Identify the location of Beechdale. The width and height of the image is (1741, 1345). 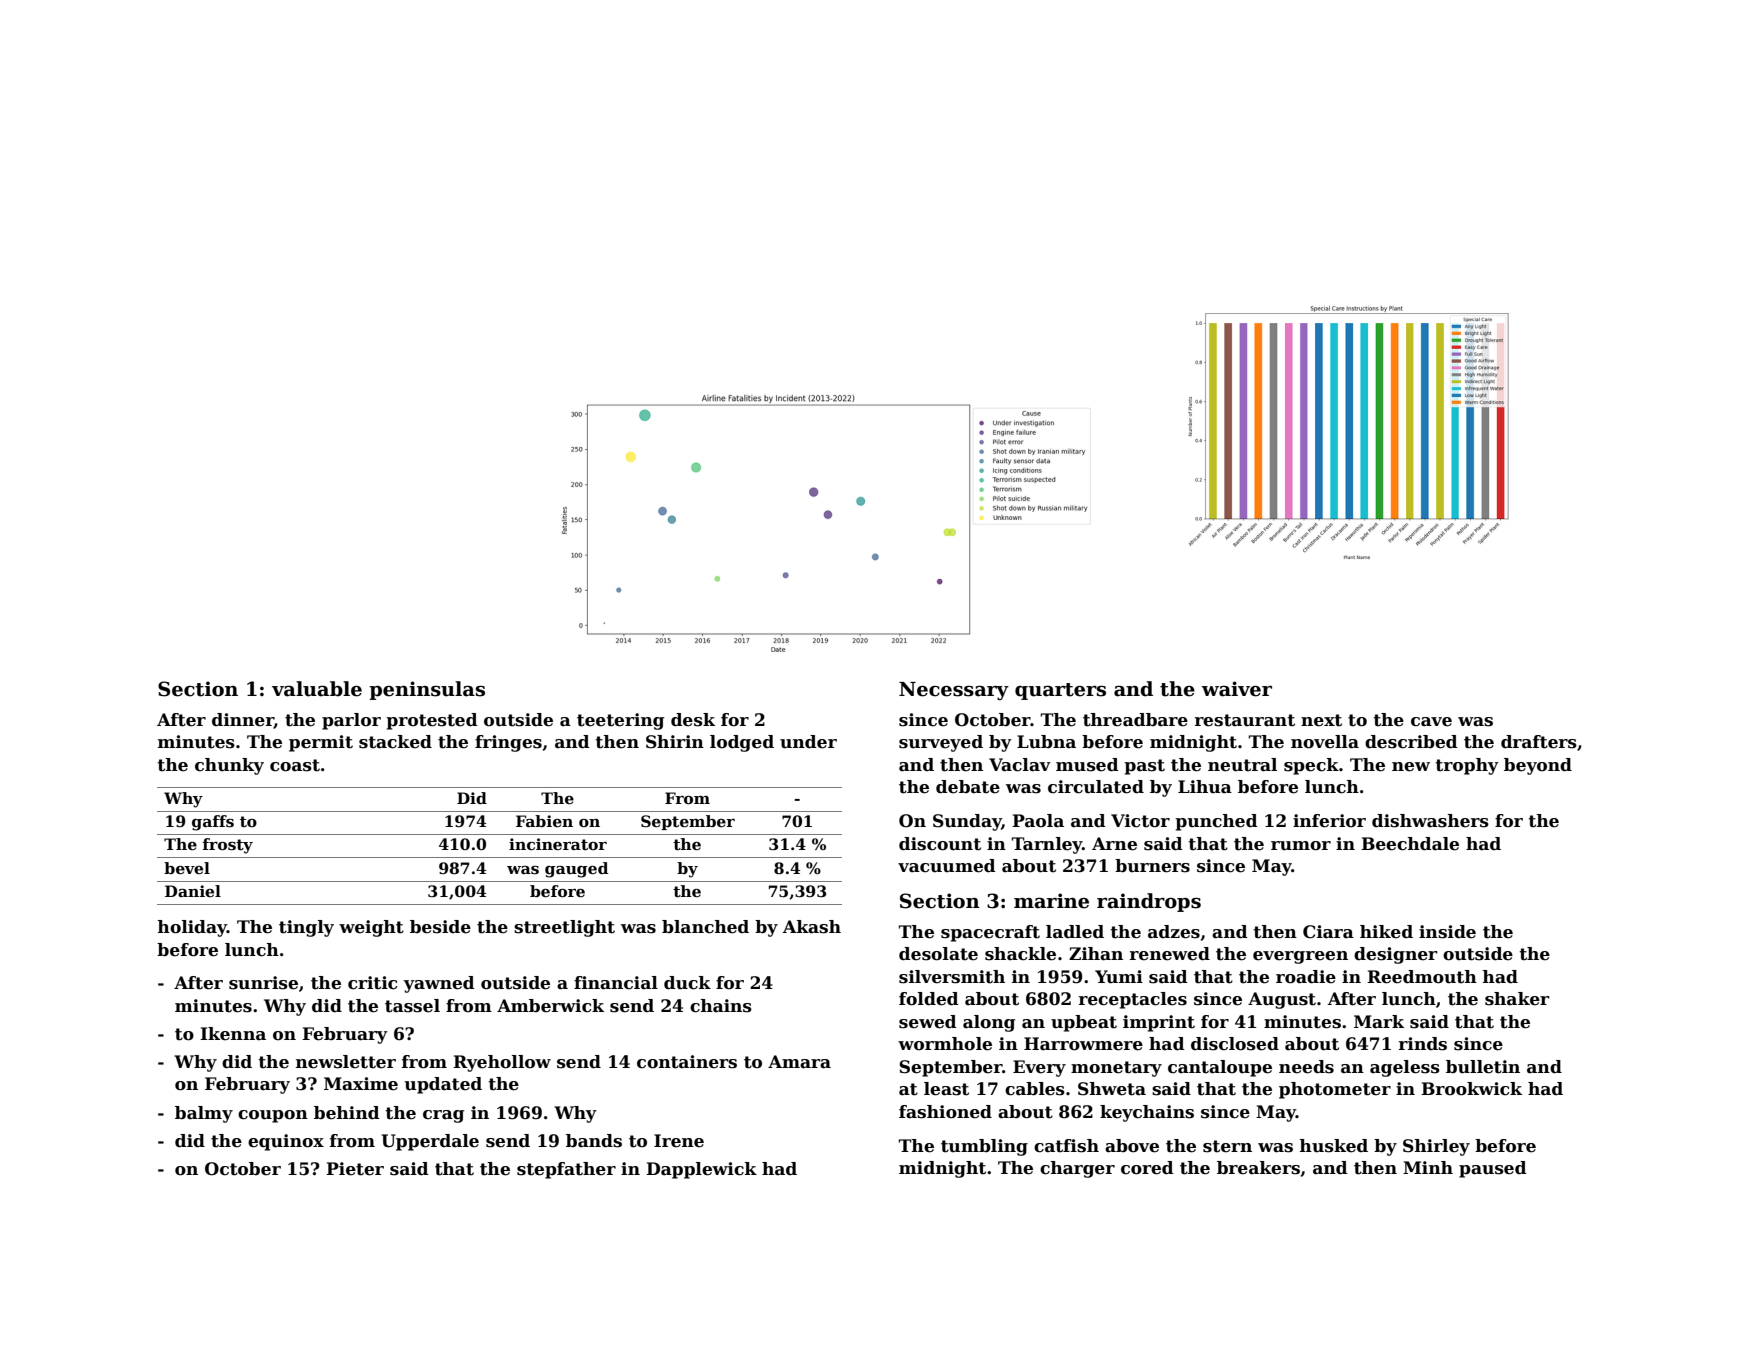
(1410, 844).
